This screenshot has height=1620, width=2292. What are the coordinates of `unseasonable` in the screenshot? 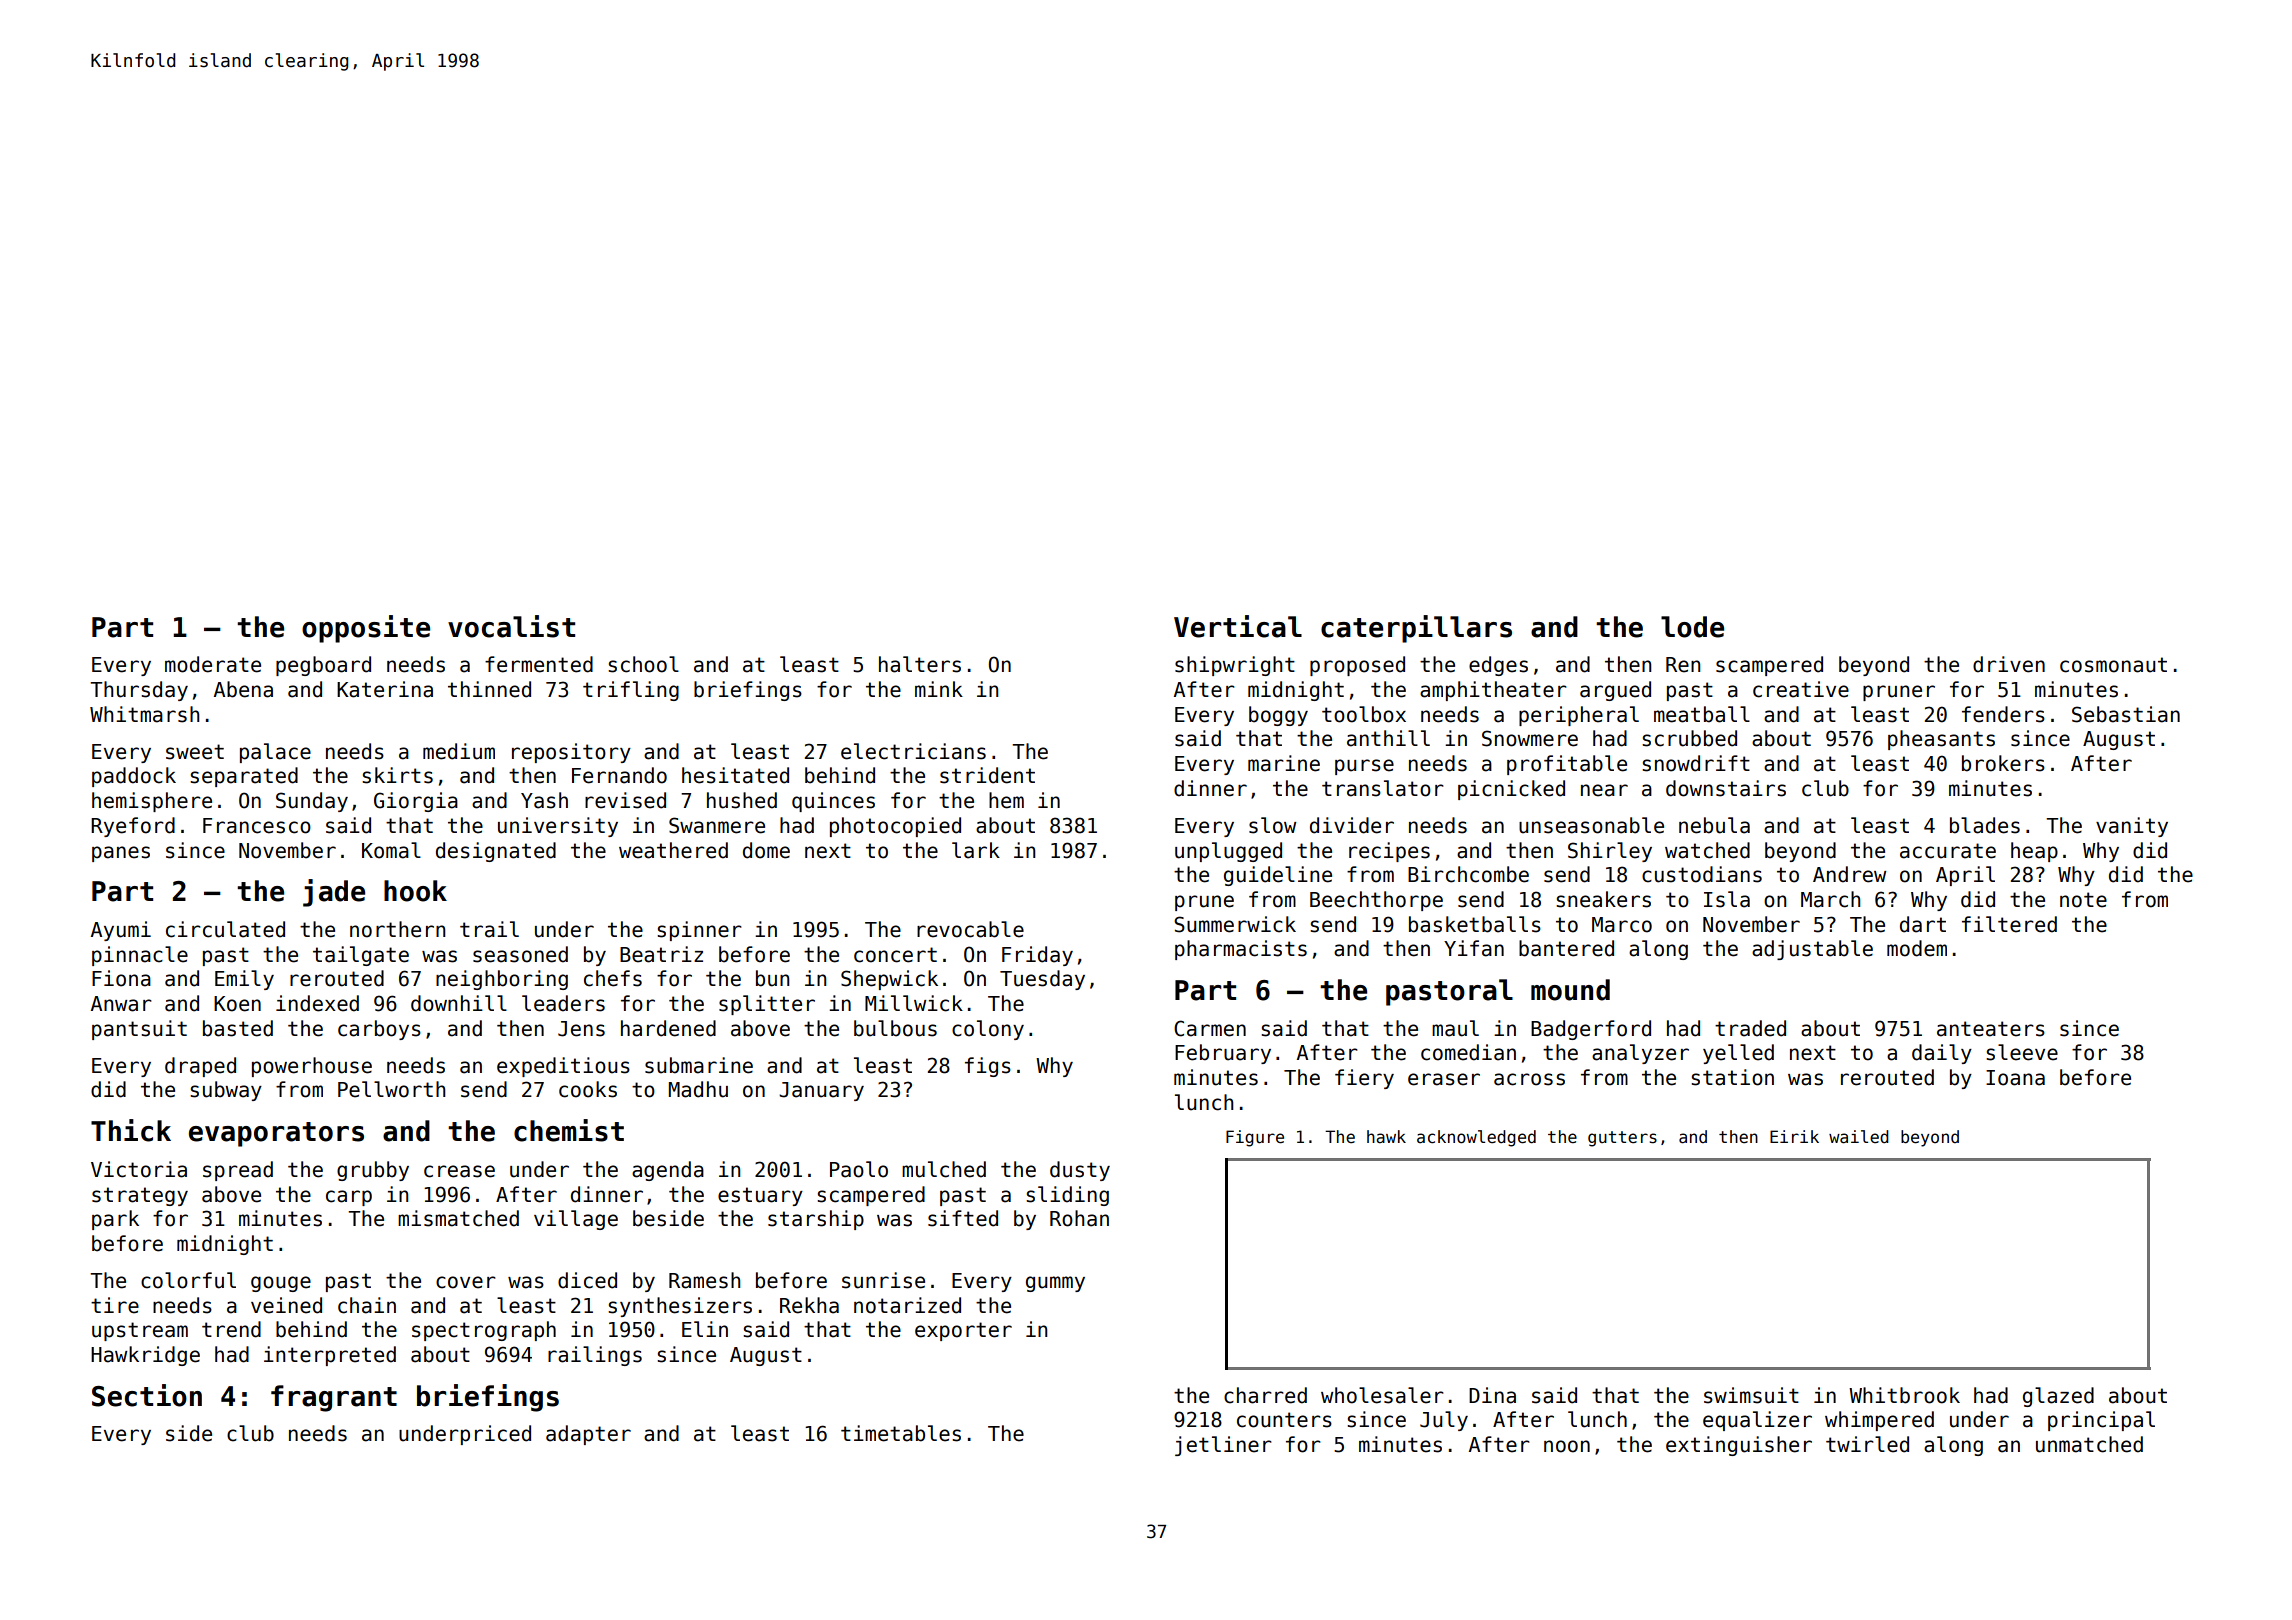 It's located at (1591, 825).
